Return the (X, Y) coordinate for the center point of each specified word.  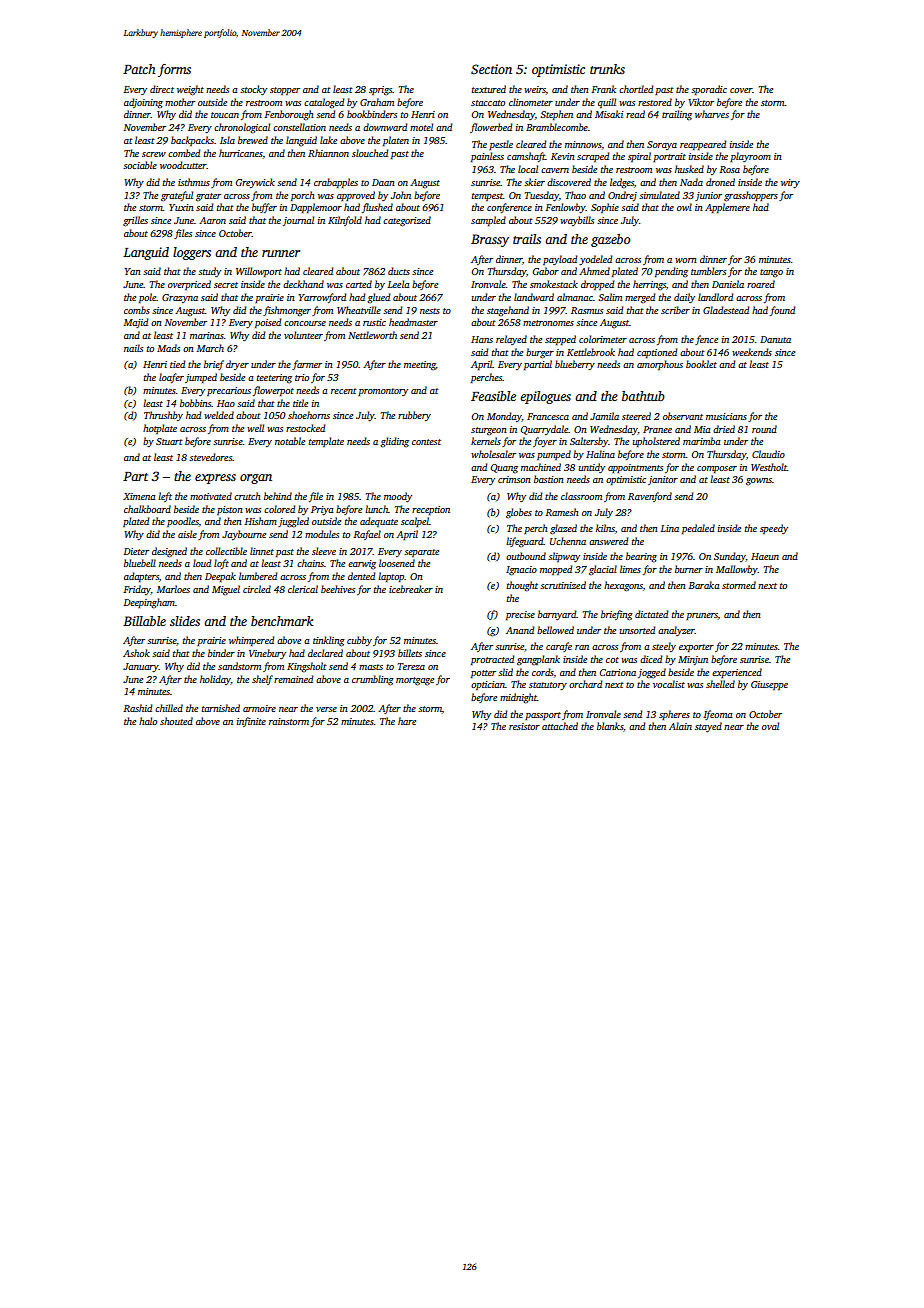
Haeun (765, 556)
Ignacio (521, 571)
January (141, 667)
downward (385, 127)
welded (219, 415)
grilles (135, 221)
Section (491, 69)
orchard (585, 684)
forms (174, 70)
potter (483, 674)
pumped (554, 455)
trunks (607, 69)
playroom (750, 157)
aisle (187, 534)
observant (683, 416)
